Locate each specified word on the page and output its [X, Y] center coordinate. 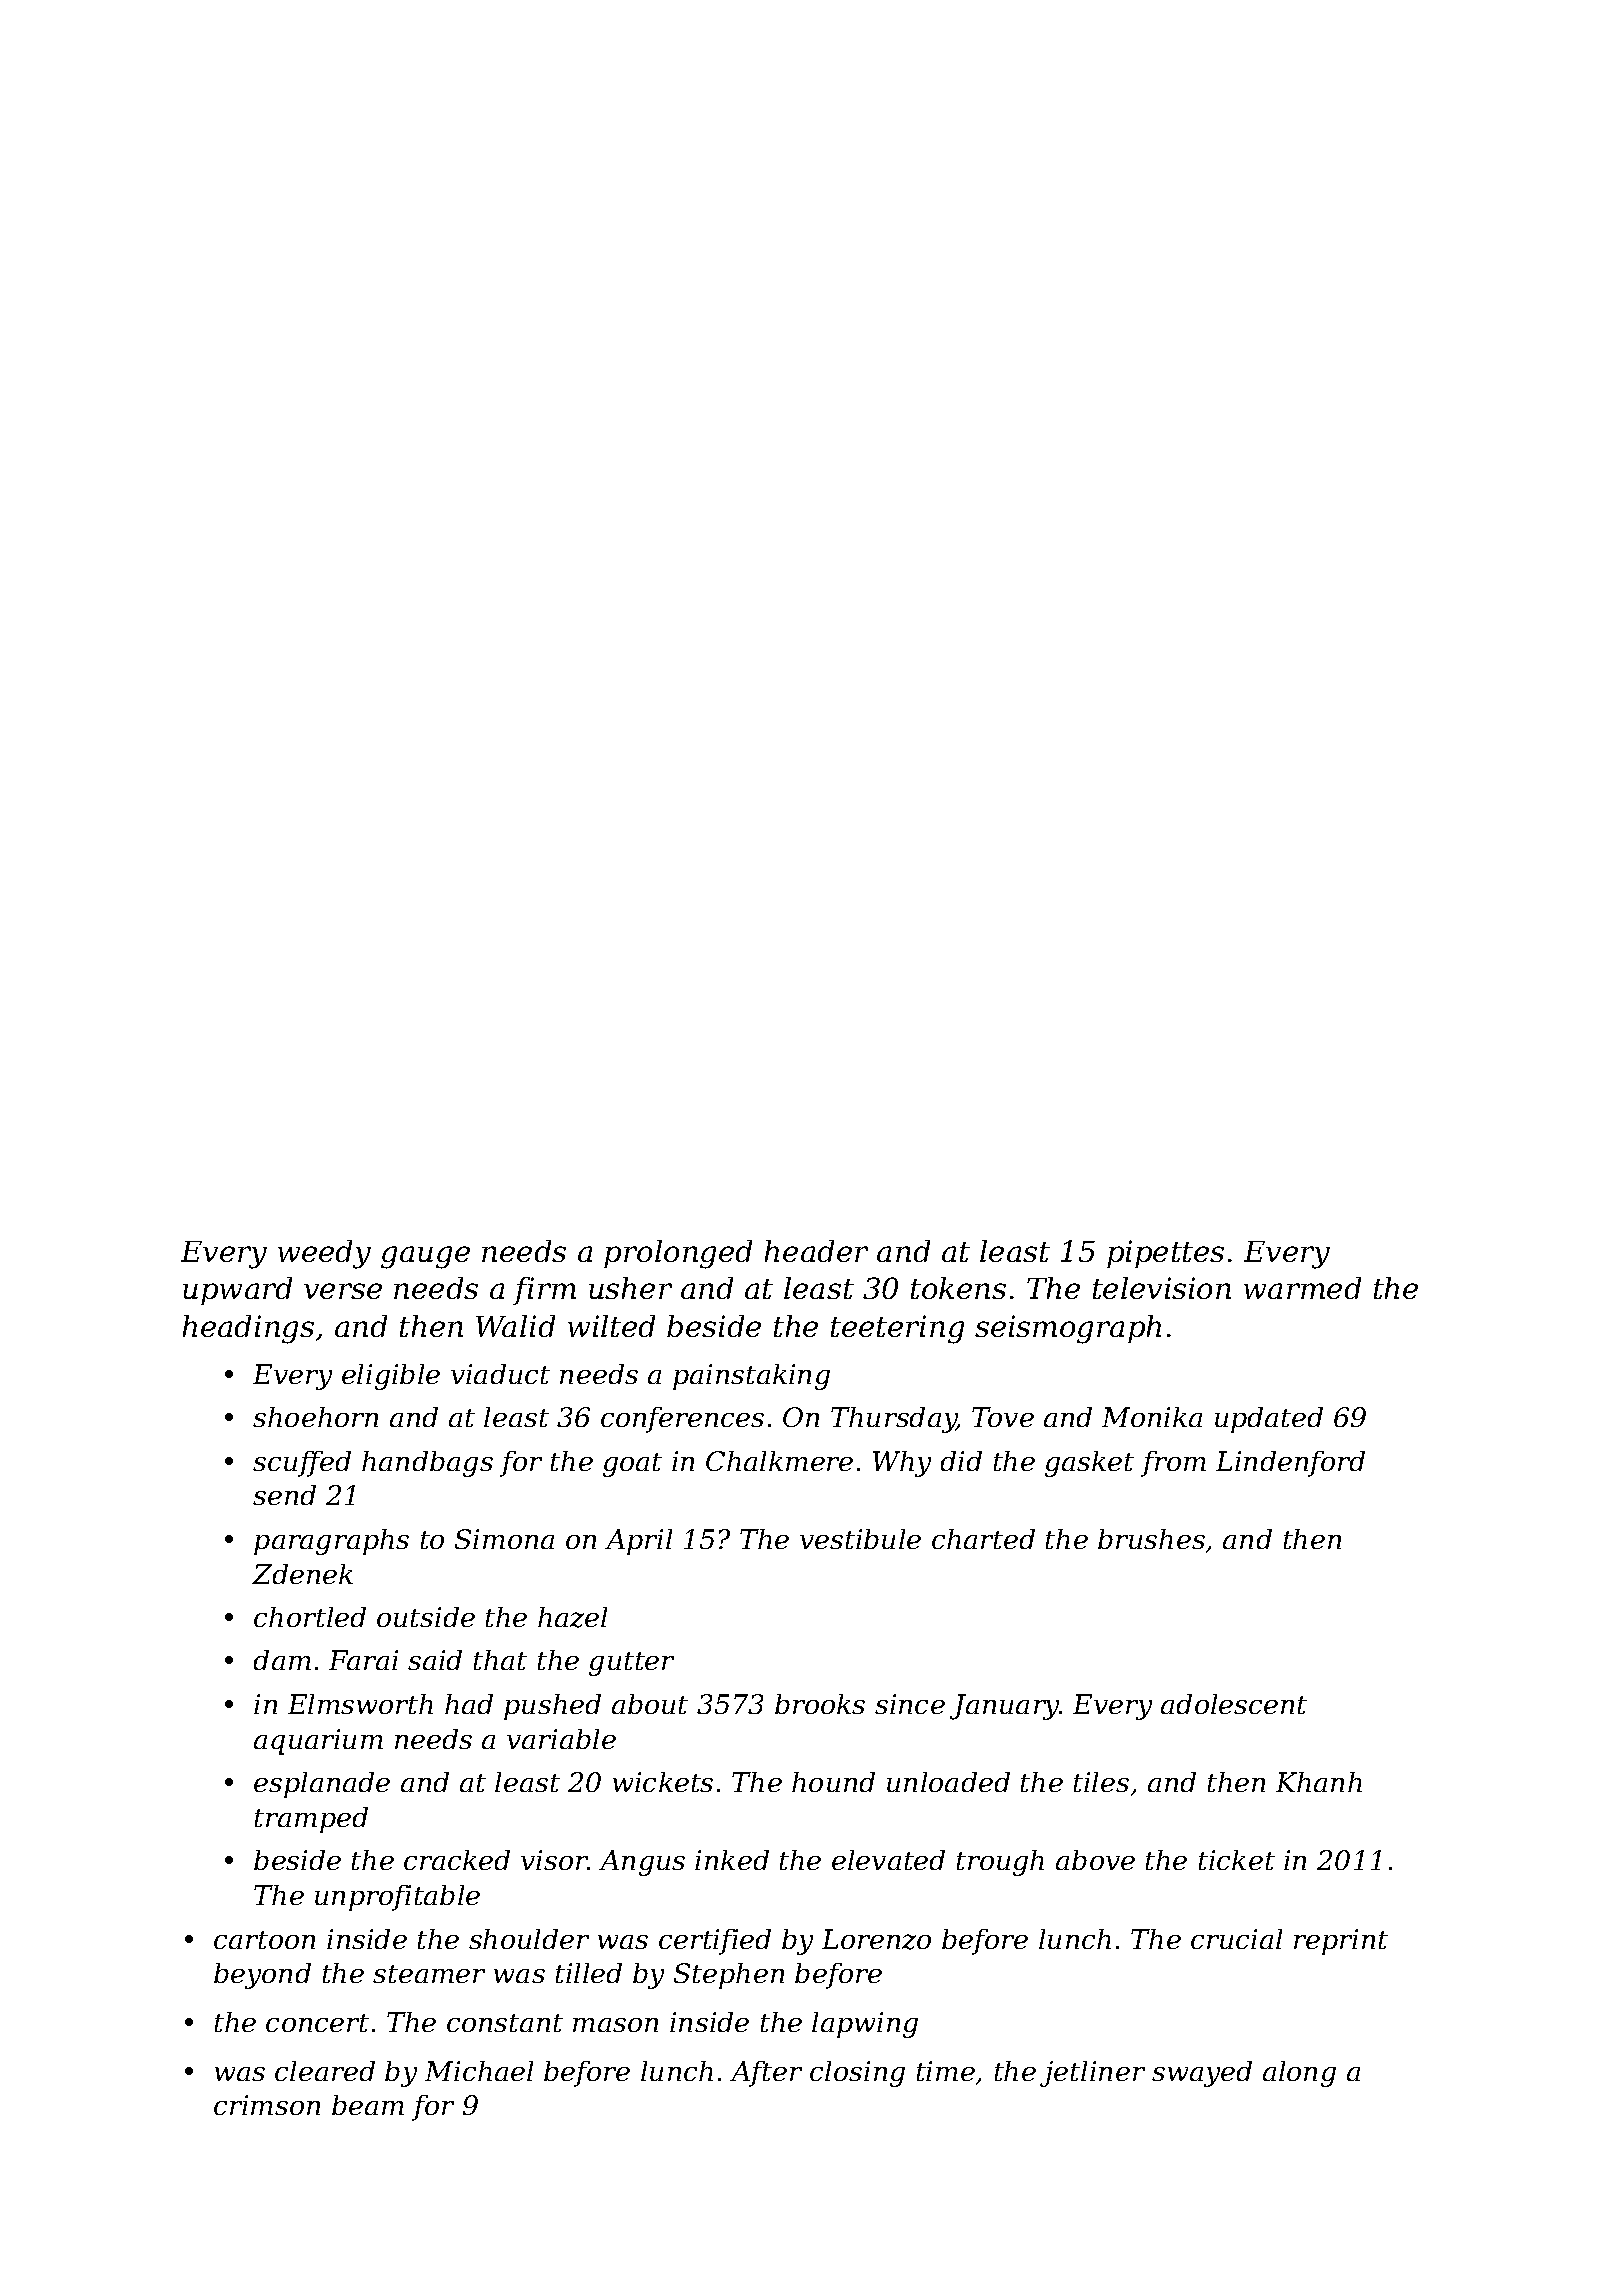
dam [282, 1660]
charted [983, 1539]
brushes [1151, 1539]
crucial [1236, 1939]
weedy [324, 1254]
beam [368, 2105]
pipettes [1165, 1254]
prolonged [678, 1254]
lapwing [865, 2025]
